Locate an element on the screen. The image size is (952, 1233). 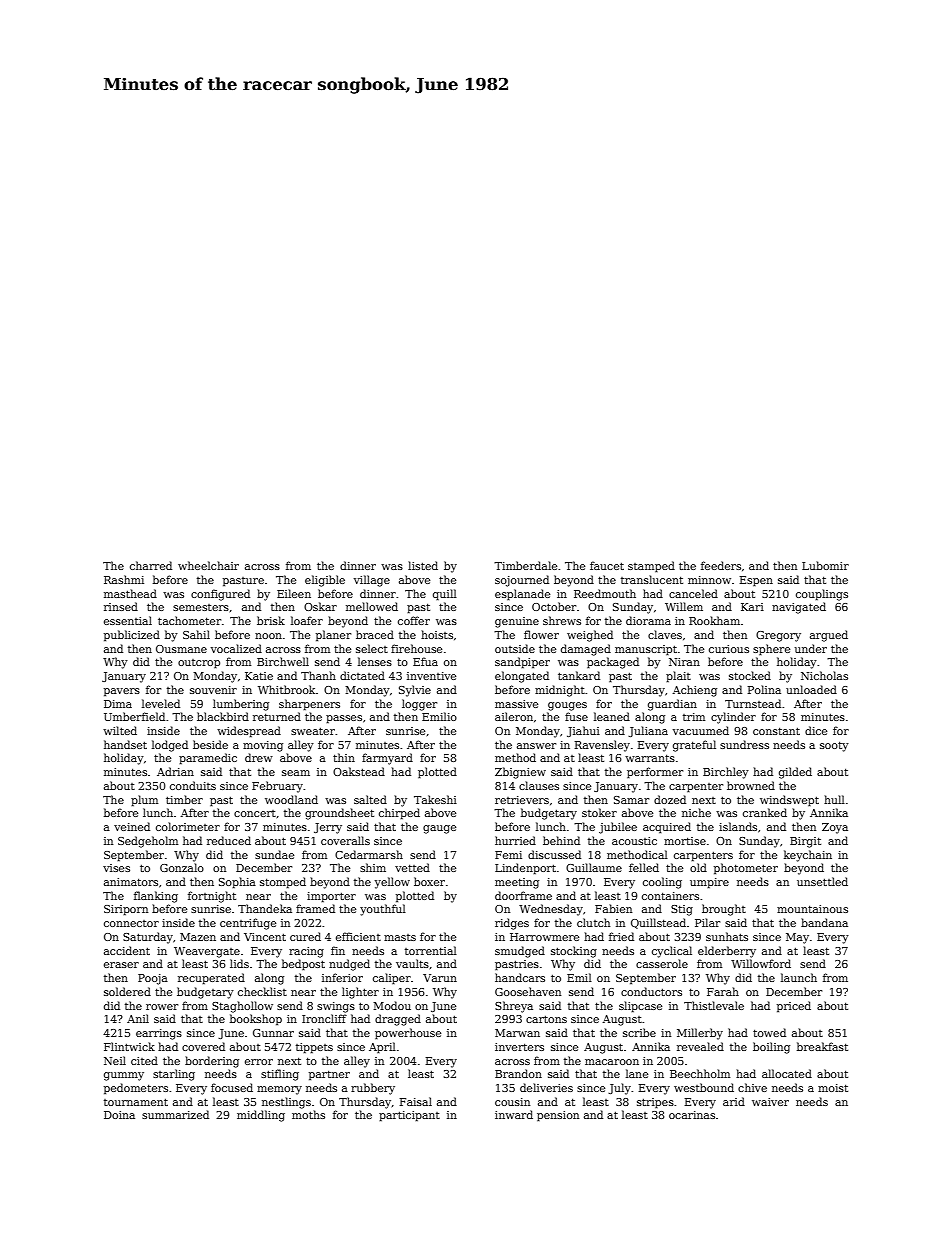
Vincent is located at coordinates (265, 937).
